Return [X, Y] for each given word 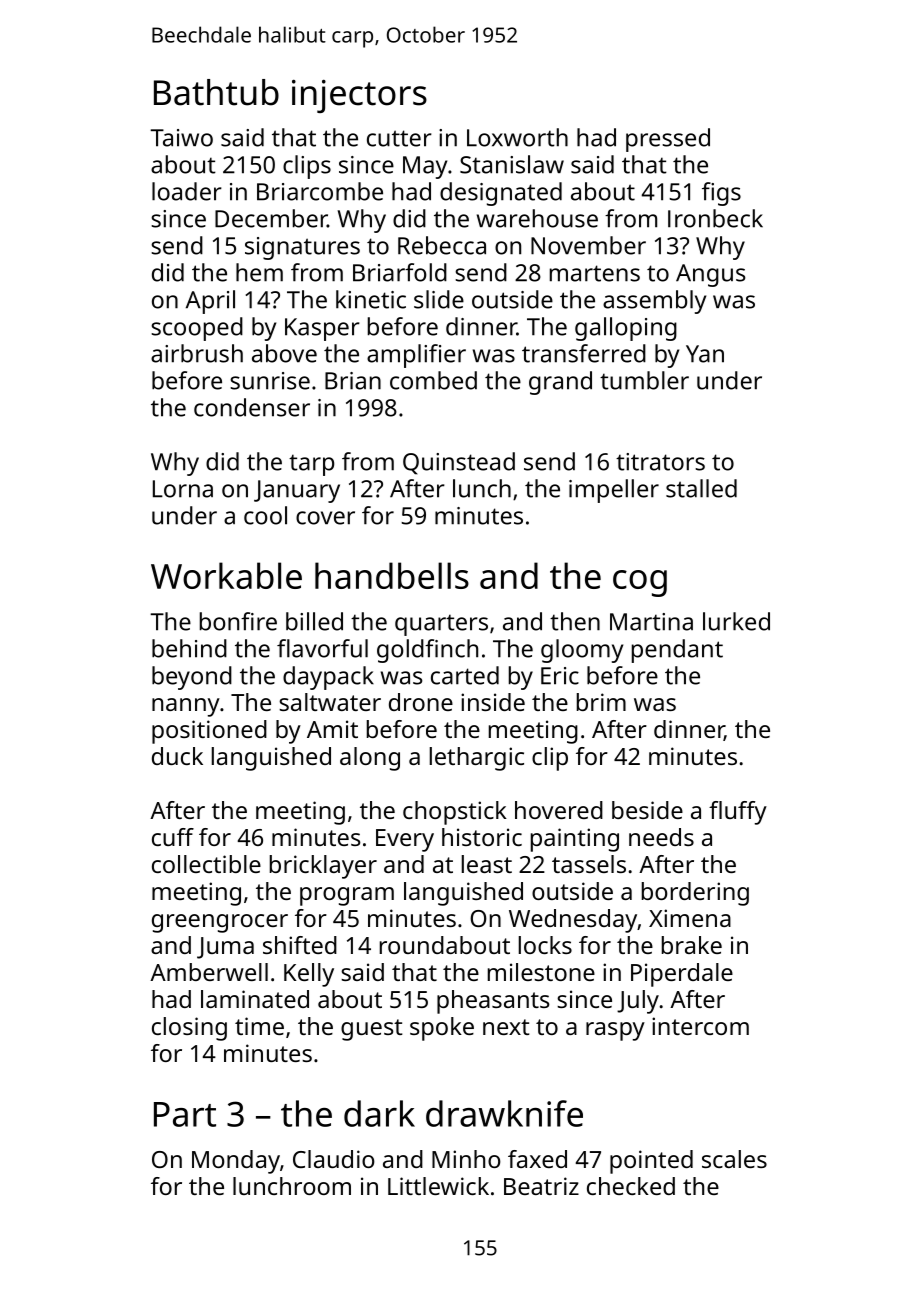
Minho [466, 1159]
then [575, 621]
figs [721, 194]
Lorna [183, 489]
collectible [206, 864]
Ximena [690, 918]
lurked [736, 621]
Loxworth [517, 137]
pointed [651, 1162]
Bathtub [216, 92]
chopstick [455, 813]
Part [185, 1114]
